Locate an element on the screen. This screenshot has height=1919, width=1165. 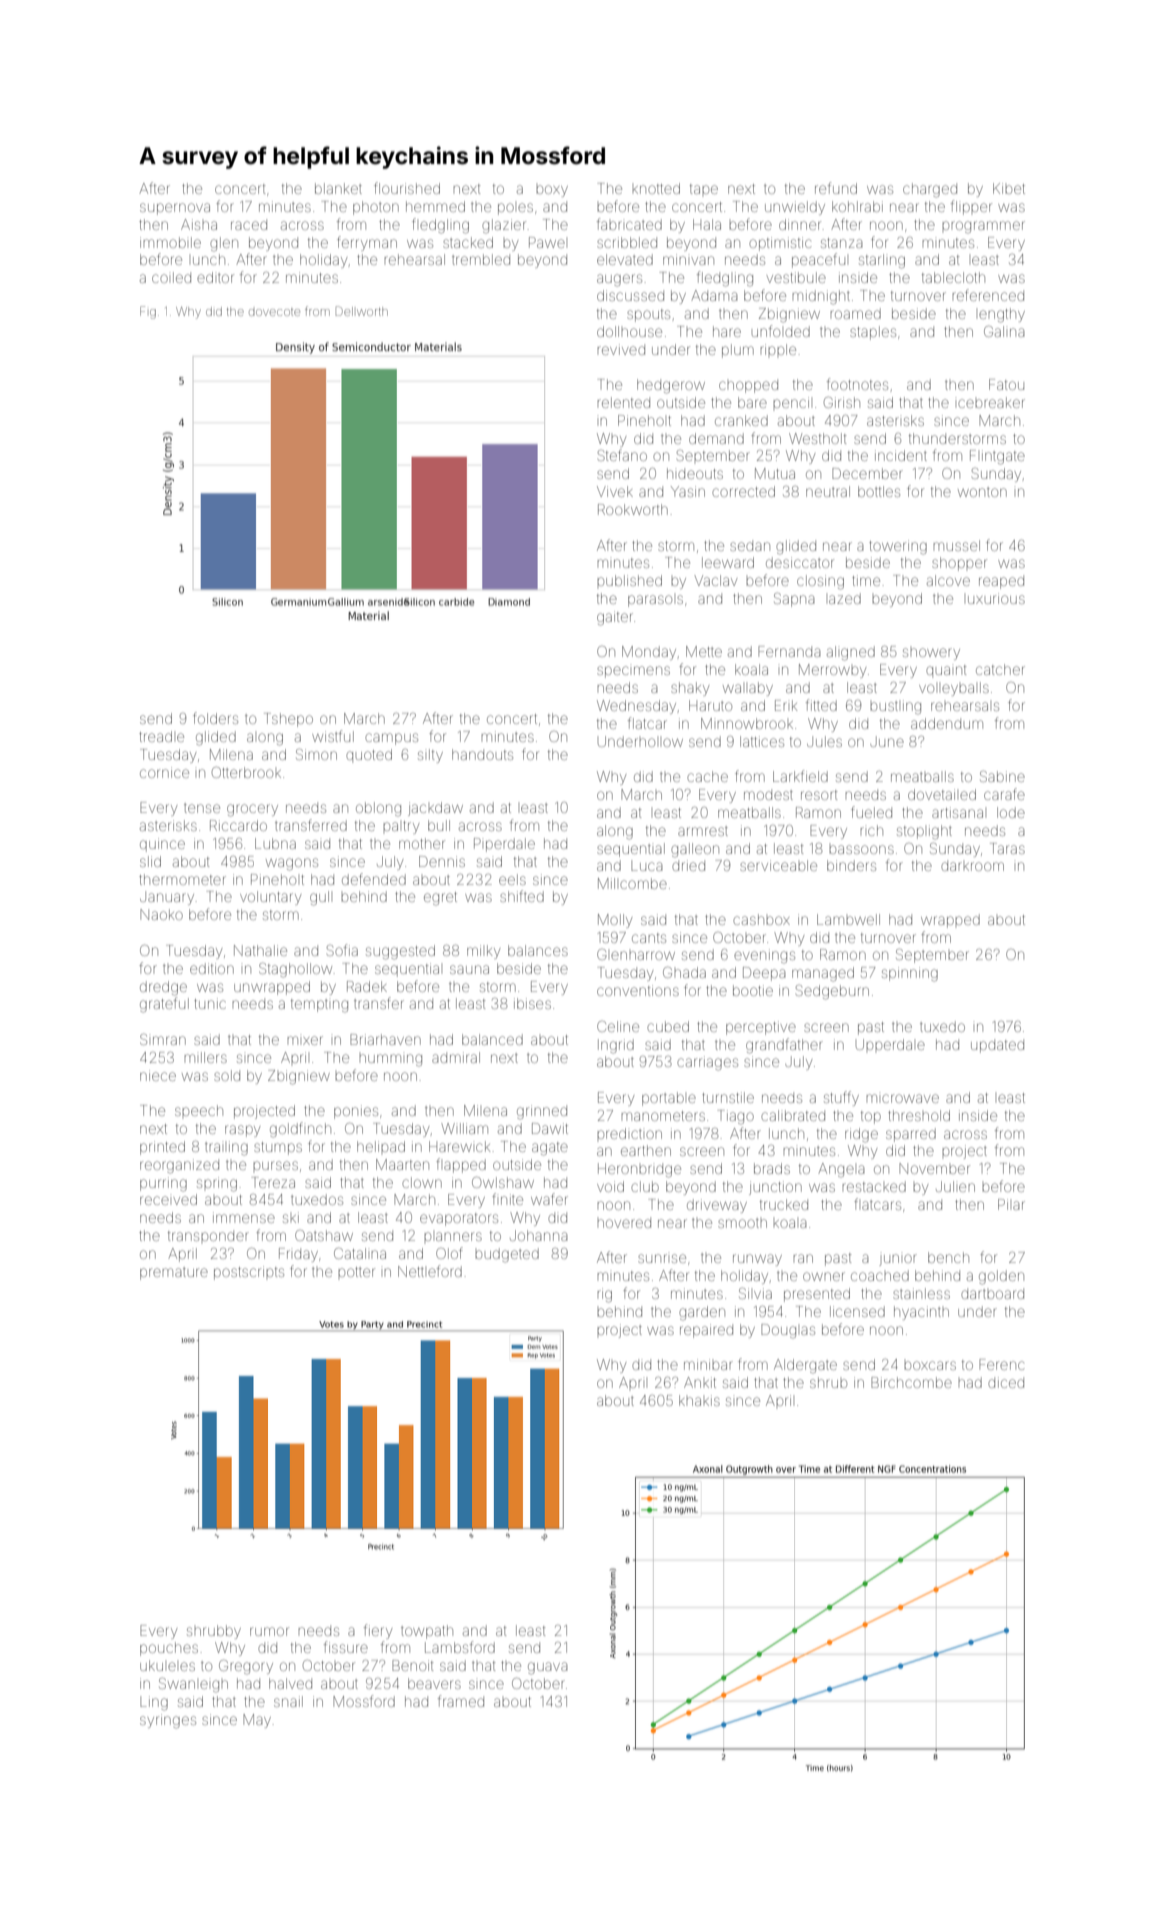
niece is located at coordinates (158, 1075).
